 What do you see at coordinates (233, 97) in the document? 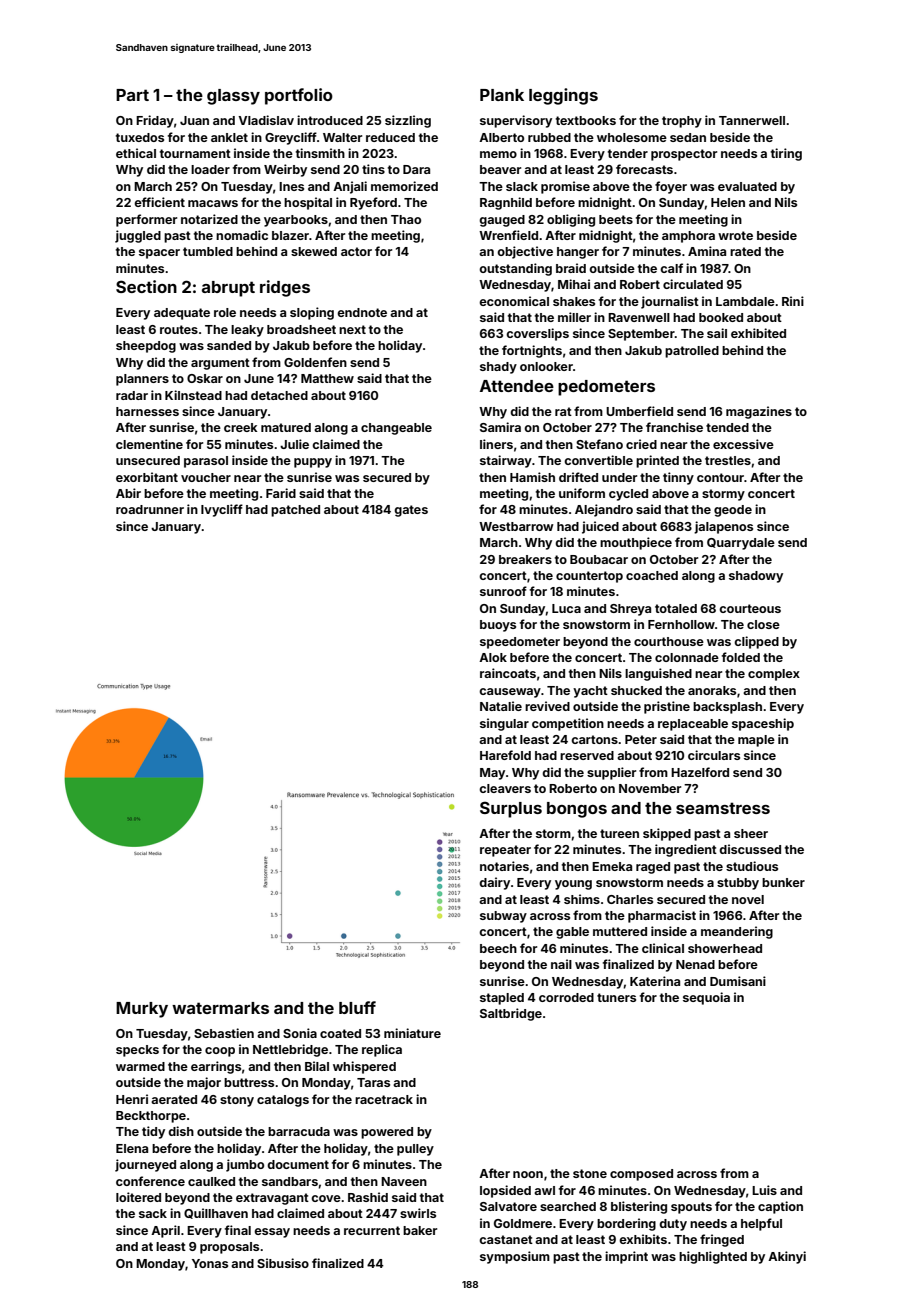
I see `glassy` at bounding box center [233, 97].
